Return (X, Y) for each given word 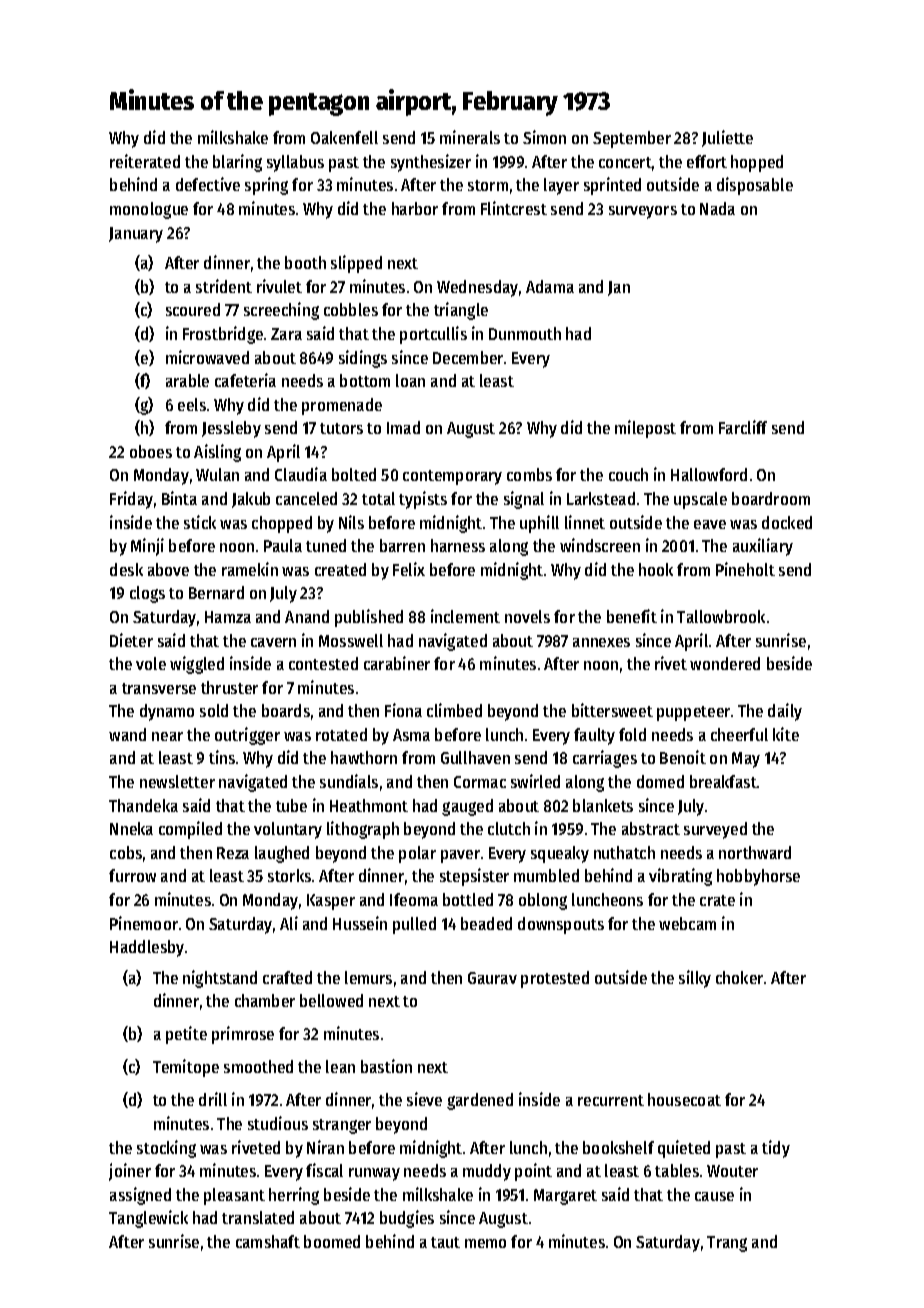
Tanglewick (148, 1219)
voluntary (288, 830)
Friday (131, 500)
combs (529, 474)
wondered (725, 663)
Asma (411, 735)
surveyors (643, 212)
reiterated (145, 161)
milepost (645, 429)
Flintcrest (514, 208)
